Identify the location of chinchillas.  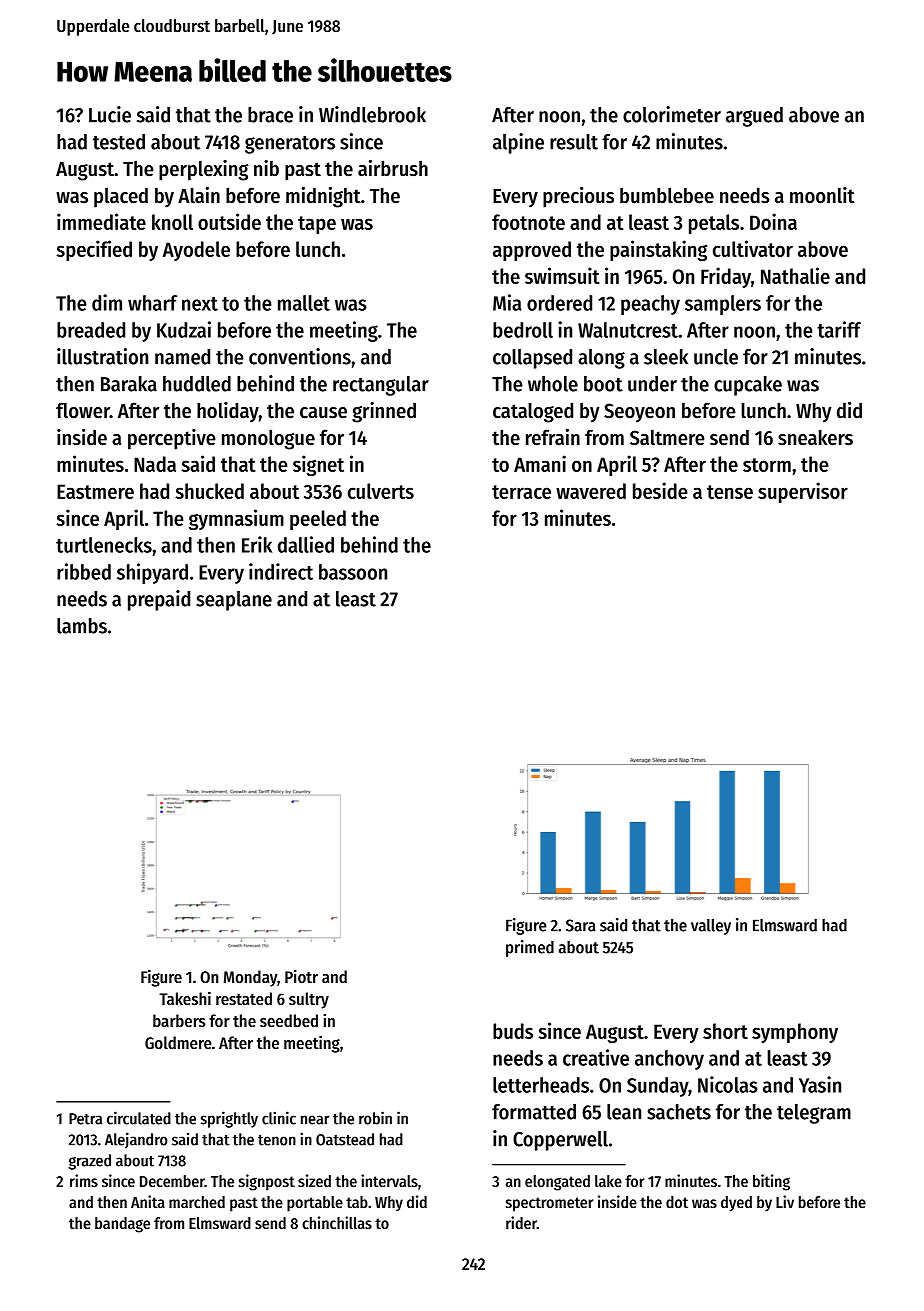
(337, 1222).
